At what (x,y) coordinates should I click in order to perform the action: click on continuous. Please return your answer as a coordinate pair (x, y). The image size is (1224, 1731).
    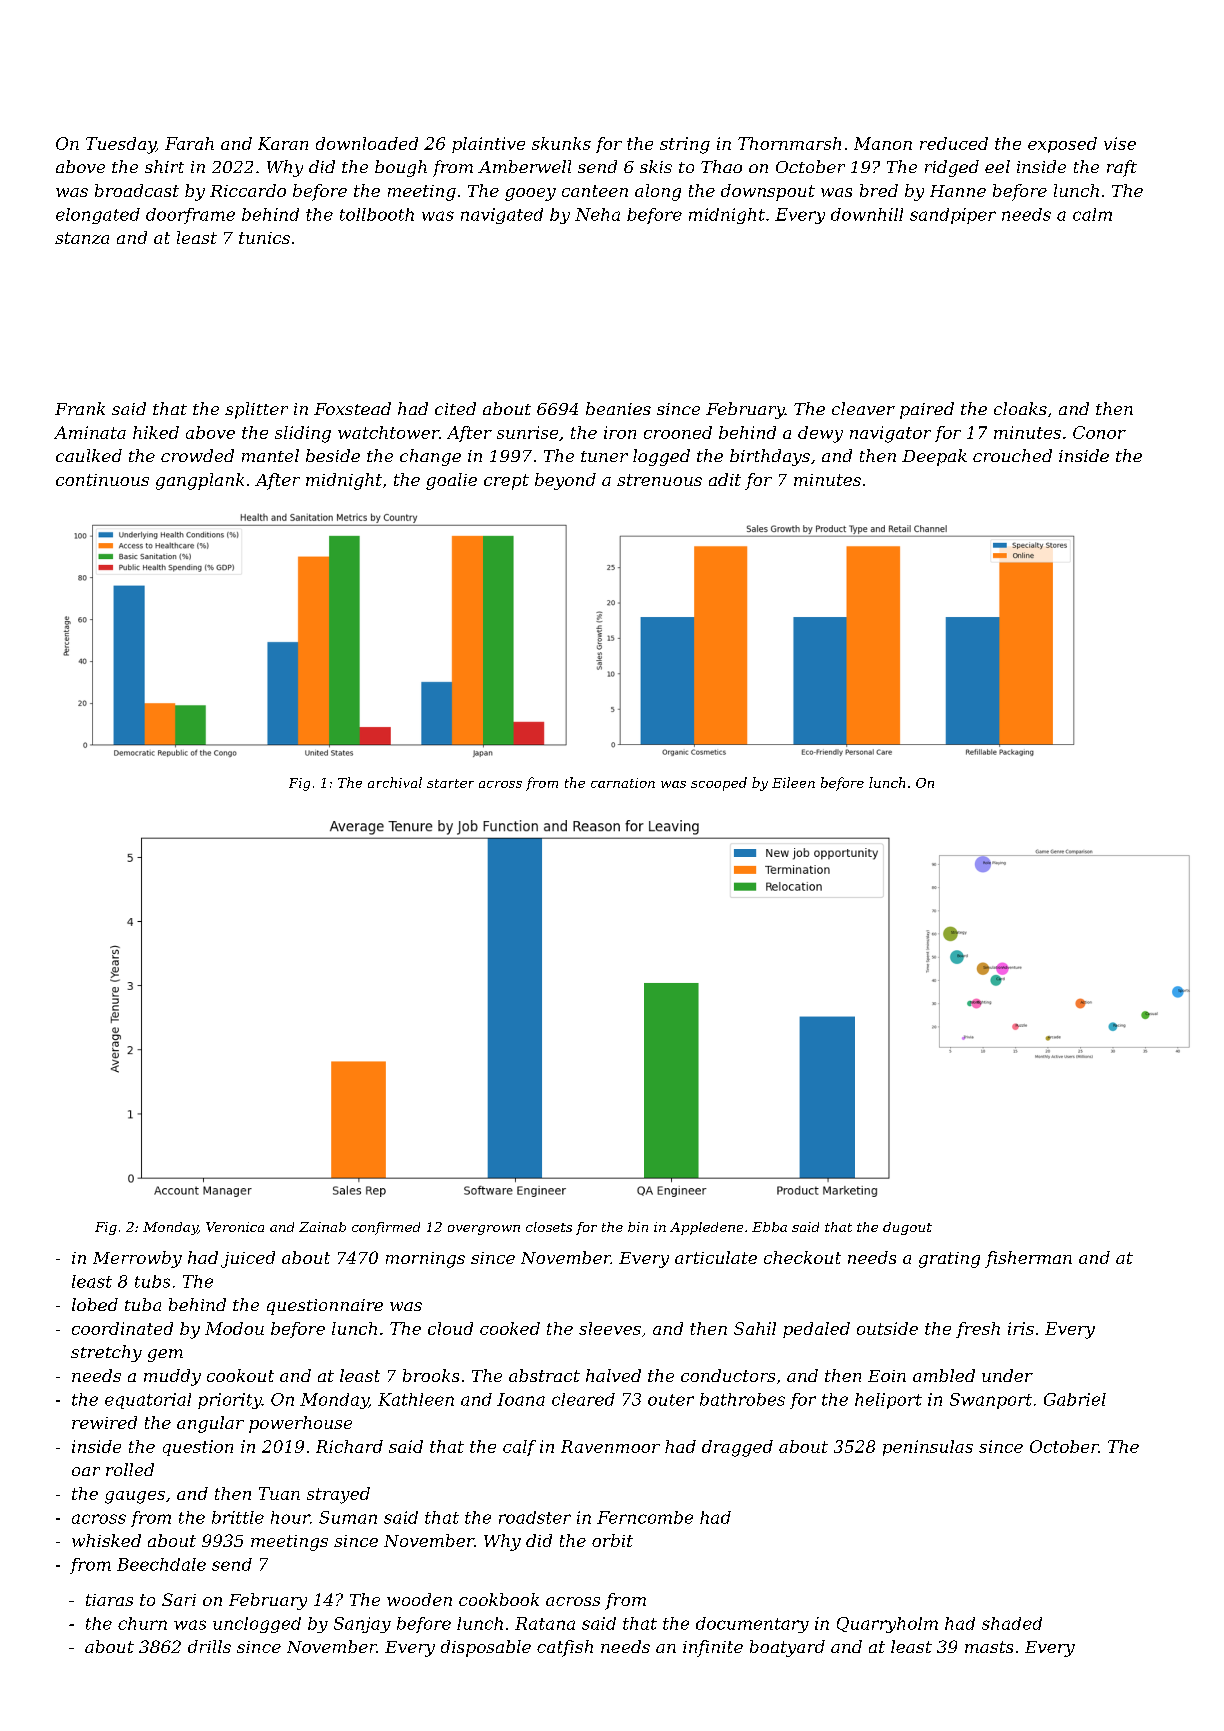
    Looking at the image, I should click on (102, 480).
